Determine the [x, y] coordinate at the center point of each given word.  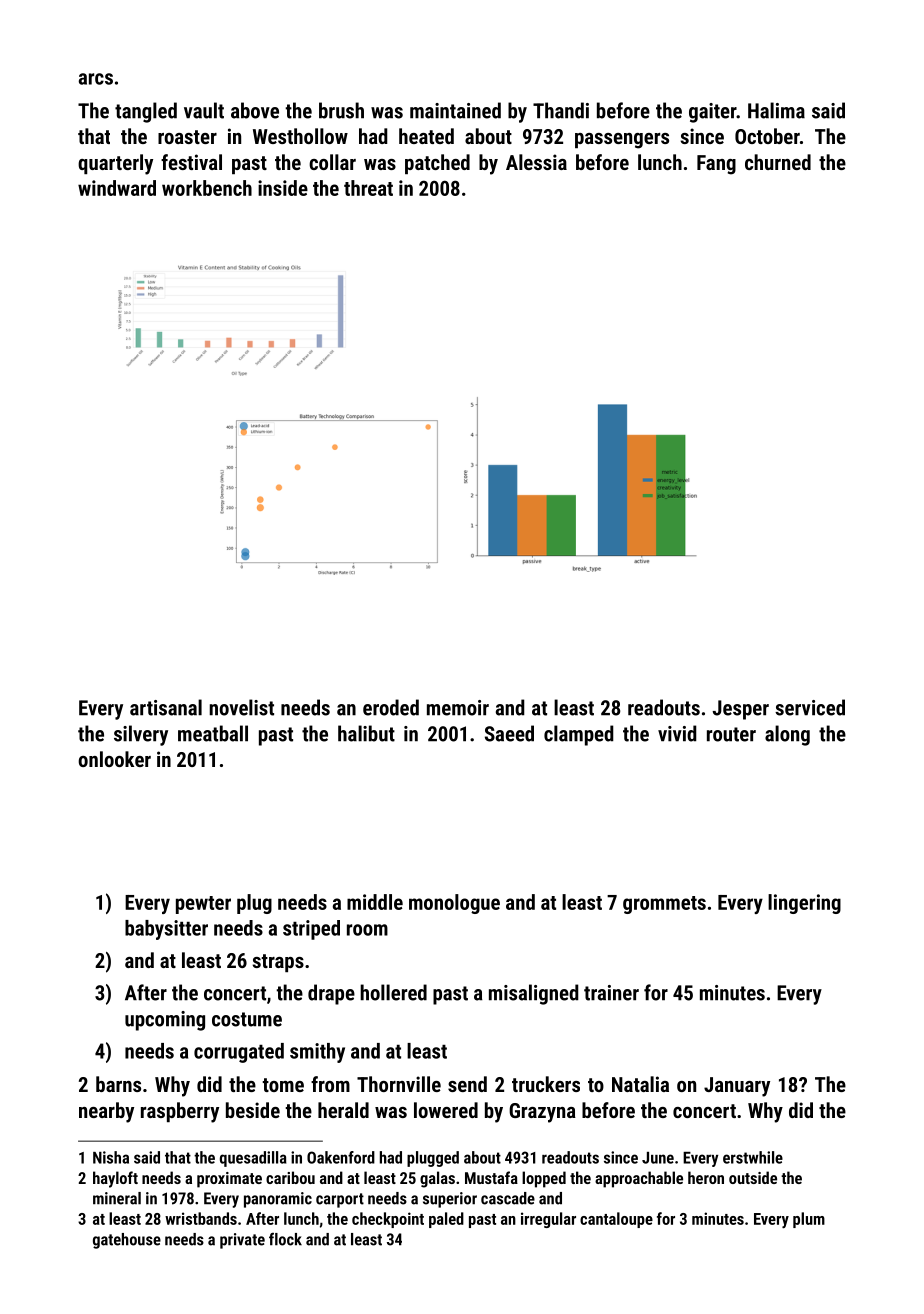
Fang [716, 165]
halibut [366, 733]
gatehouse [127, 1241]
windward [117, 188]
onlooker [114, 759]
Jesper [741, 710]
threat [368, 188]
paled [446, 1220]
